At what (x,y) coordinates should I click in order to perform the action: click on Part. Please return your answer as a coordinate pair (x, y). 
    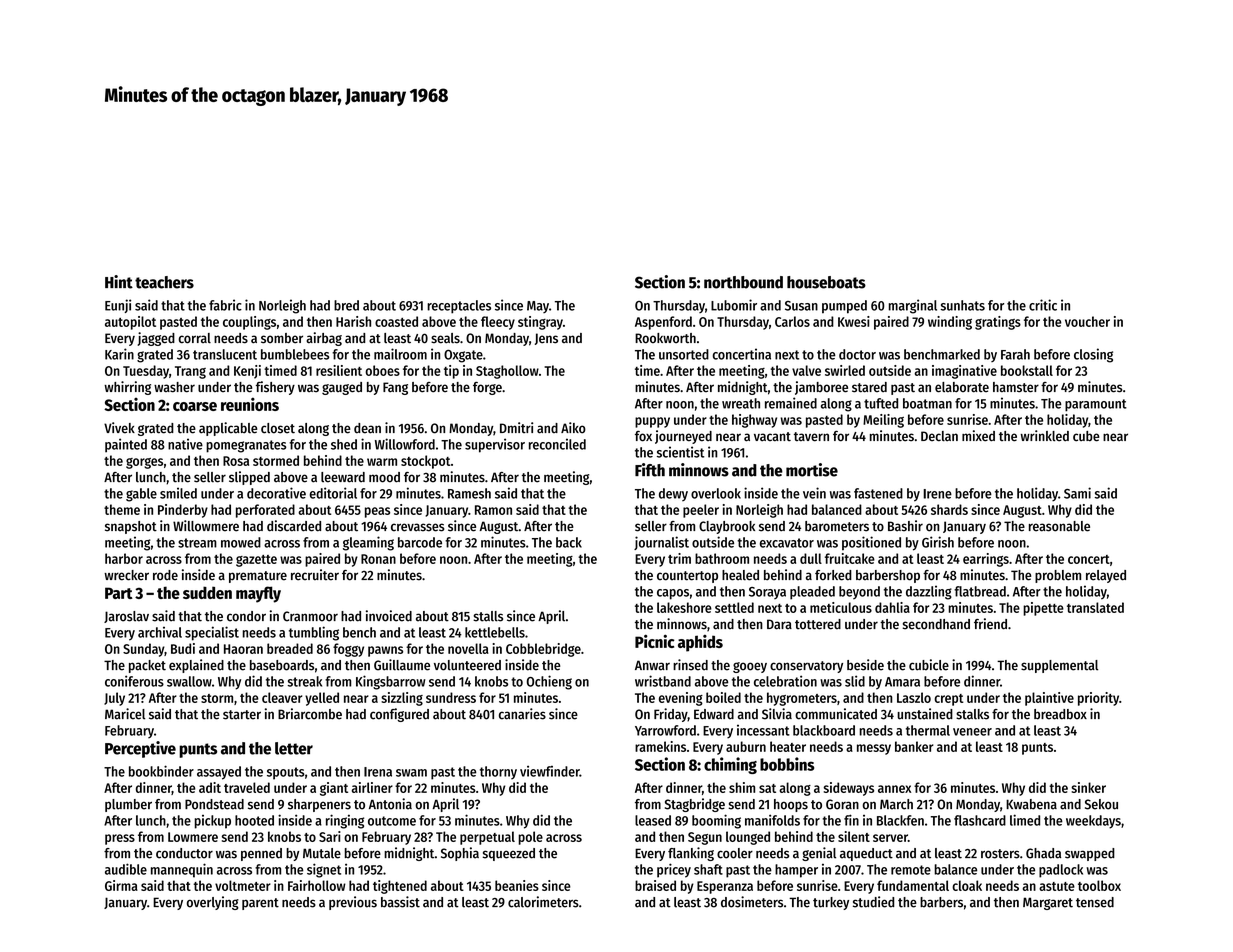
    Looking at the image, I should click on (119, 593).
